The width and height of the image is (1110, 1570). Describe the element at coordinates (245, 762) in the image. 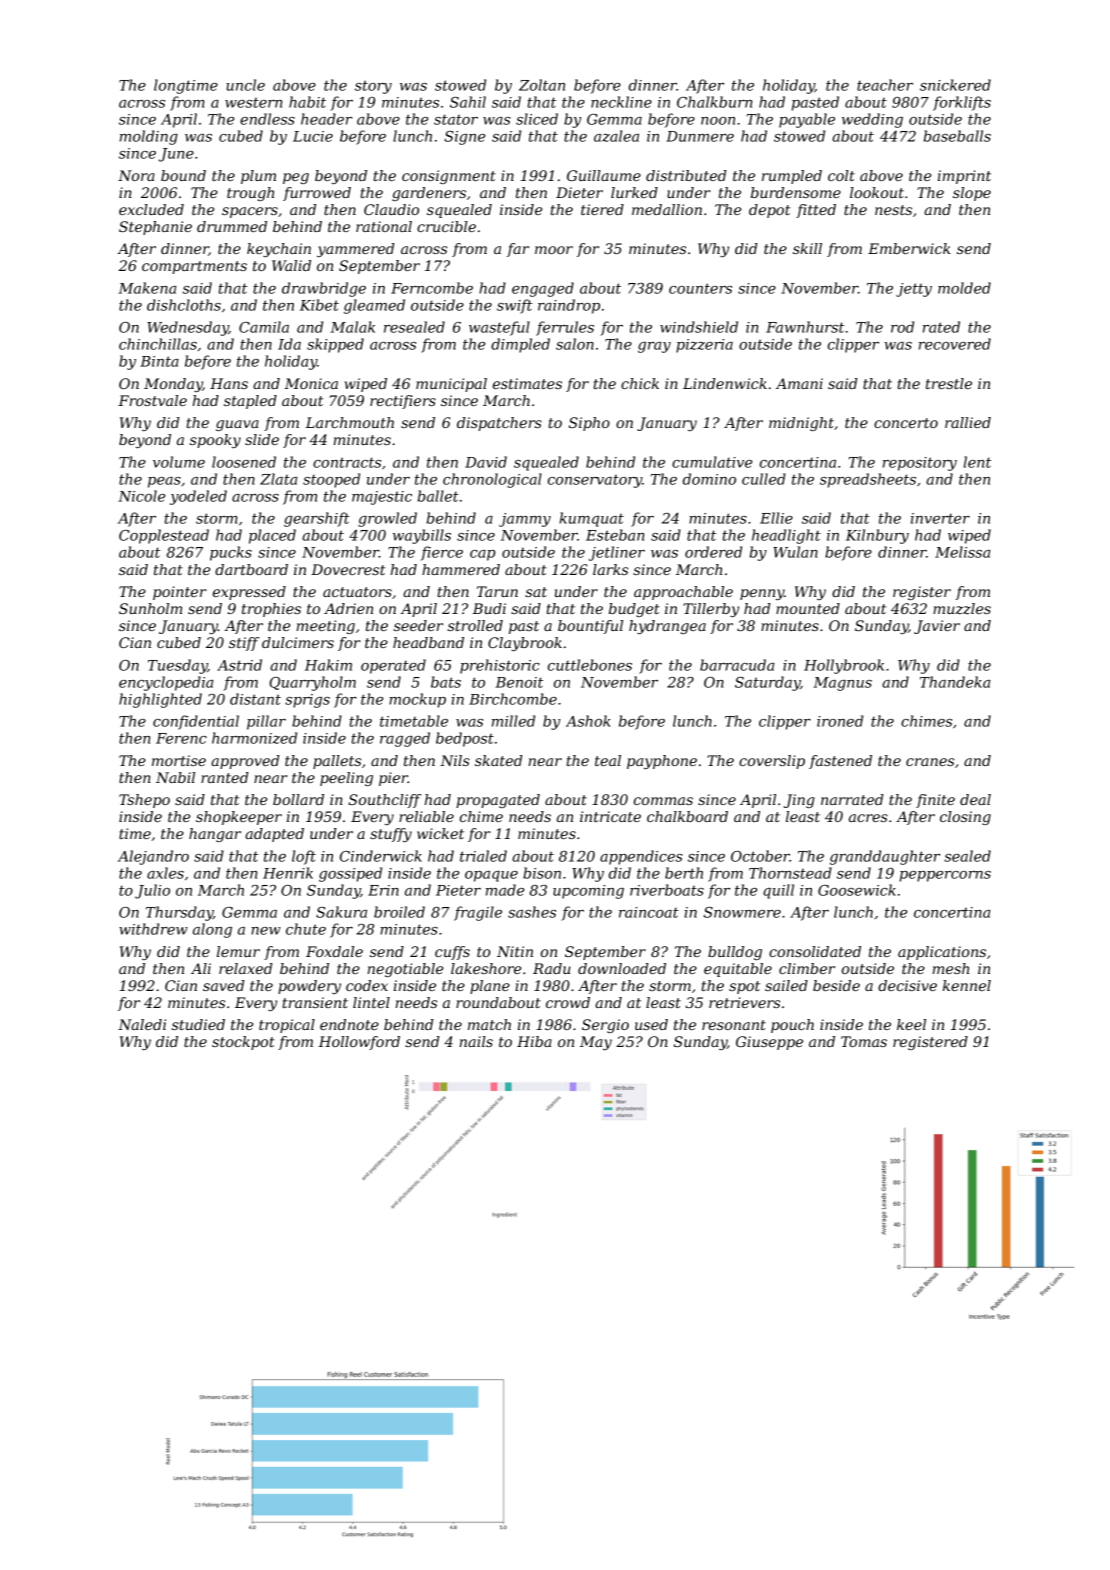

I see `approved` at that location.
